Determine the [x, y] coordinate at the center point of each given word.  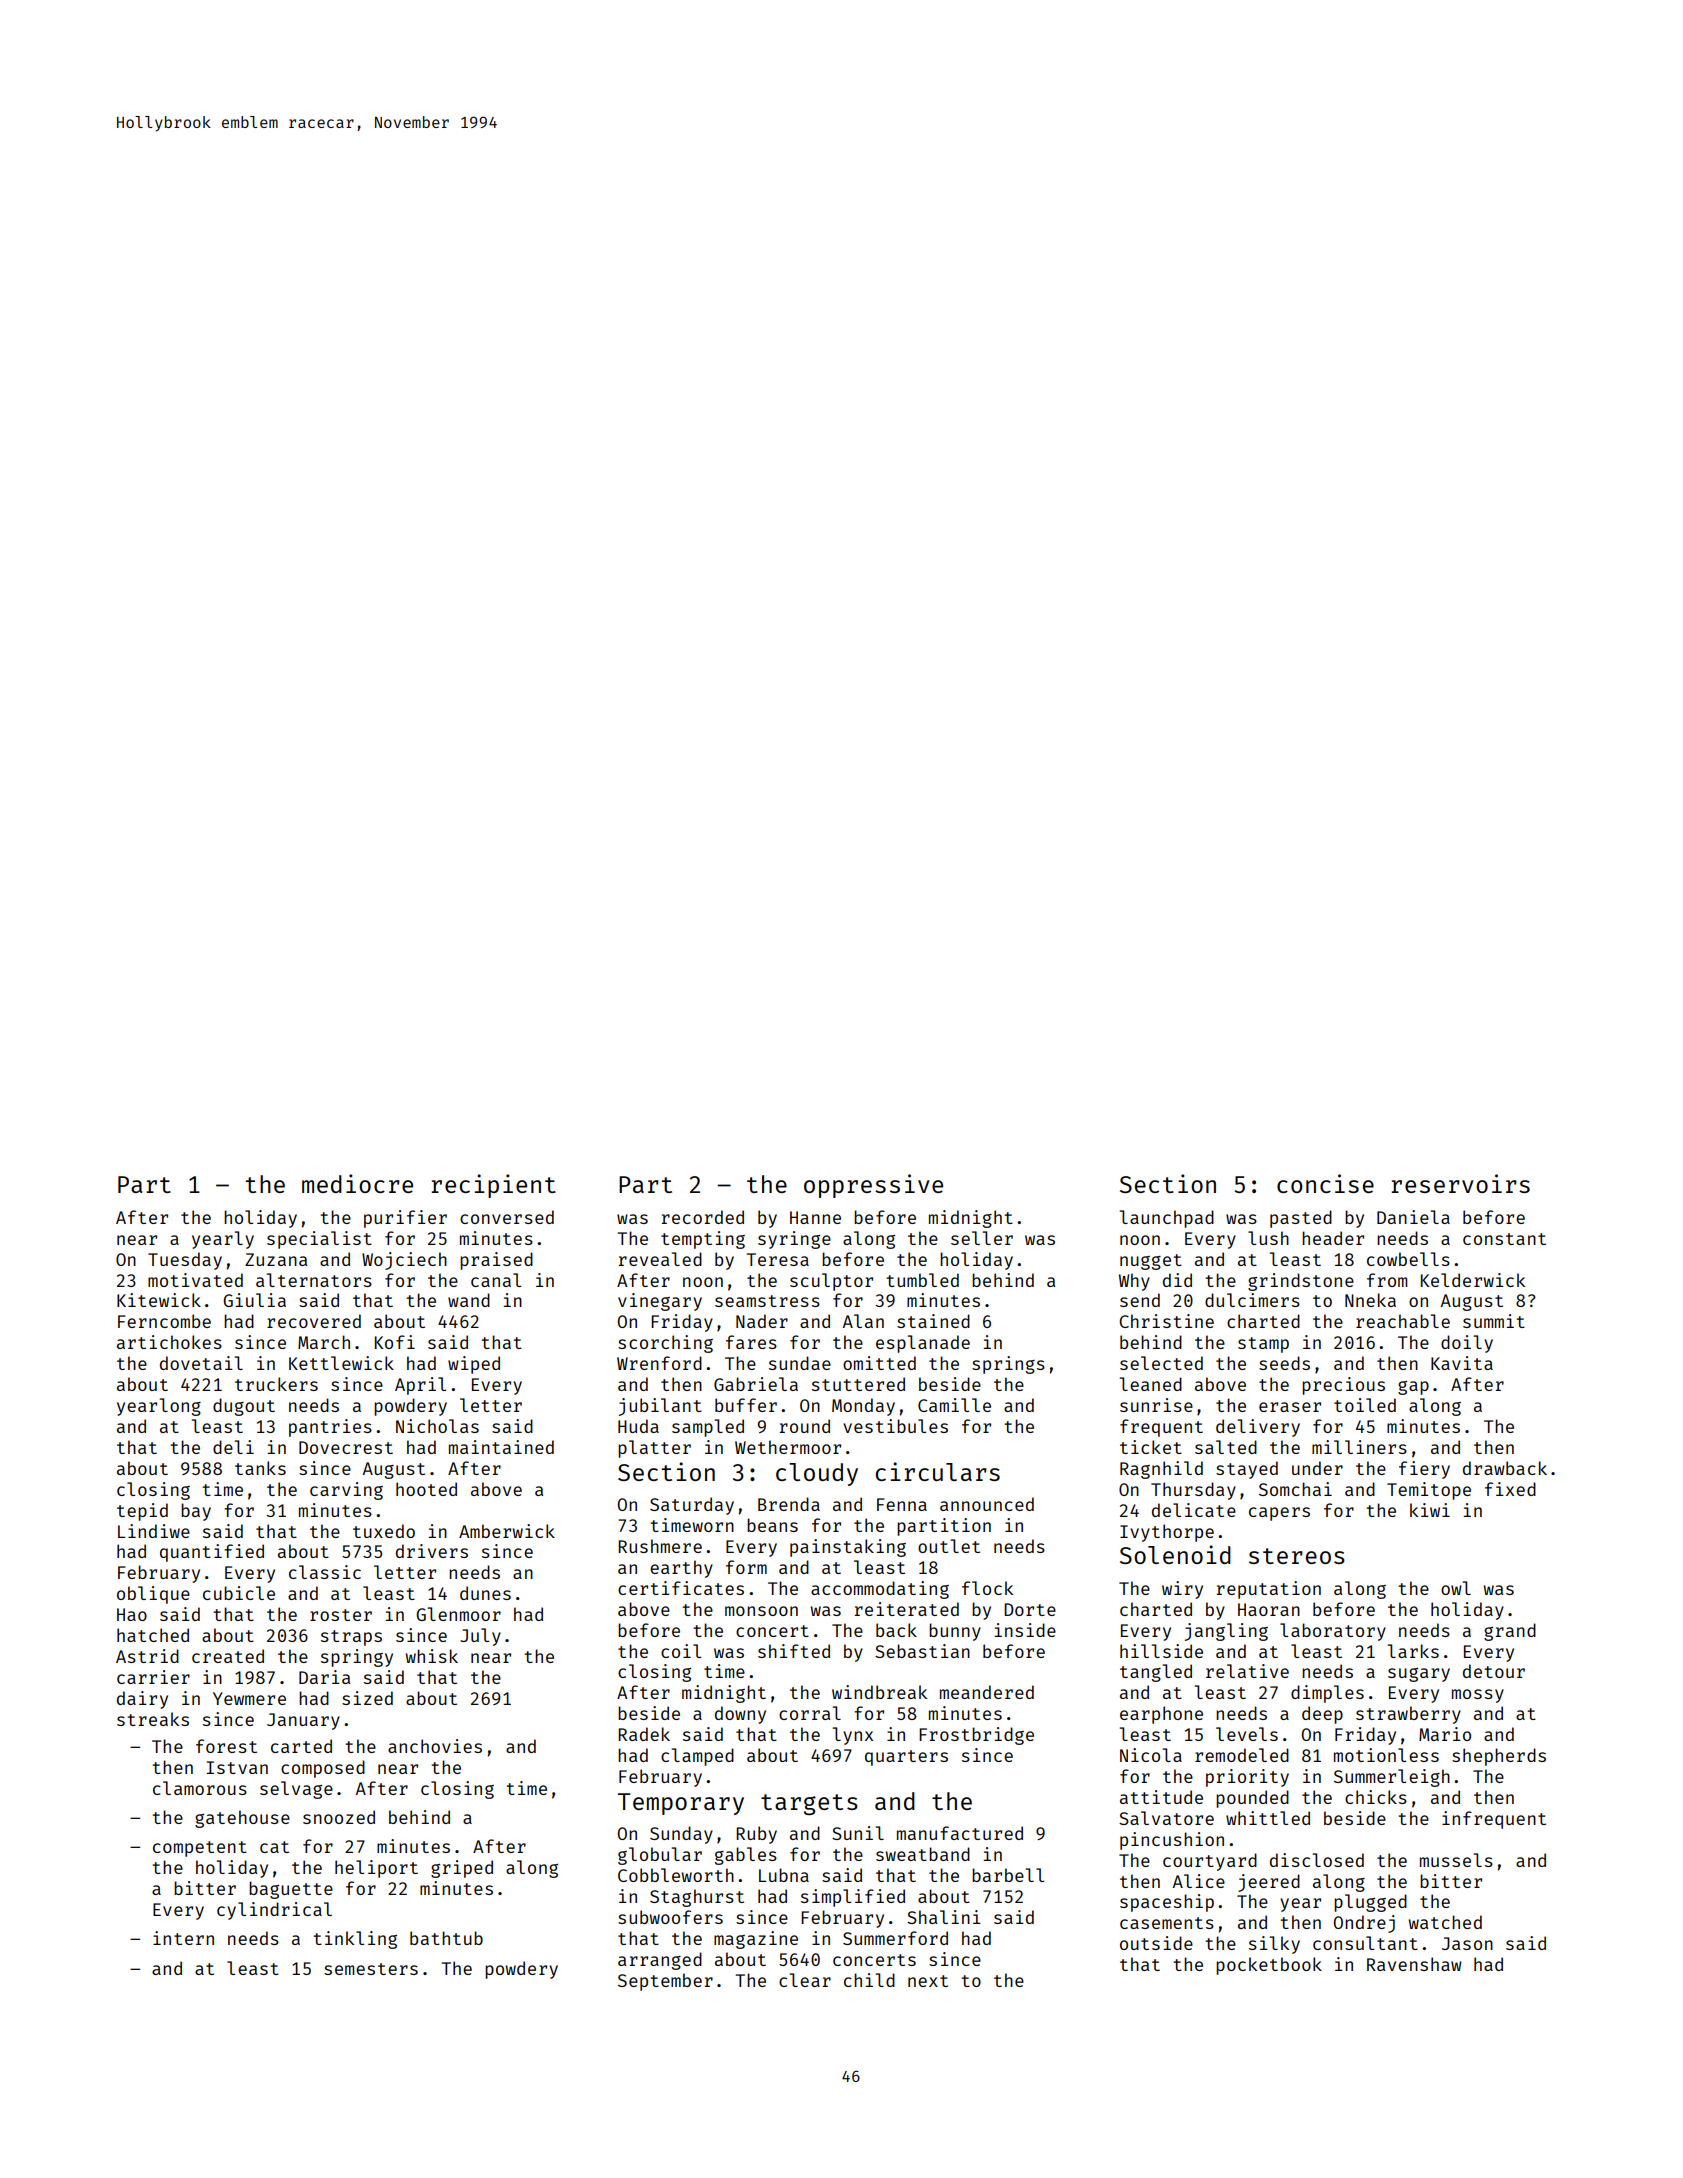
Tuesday [185, 1261]
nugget [1151, 1262]
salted [1226, 1447]
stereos [1297, 1556]
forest [226, 1746]
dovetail [201, 1363]
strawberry [1408, 1715]
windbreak [879, 1692]
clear [805, 1980]
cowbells [1408, 1259]
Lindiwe [154, 1531]
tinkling [355, 1940]
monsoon [761, 1611]
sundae [800, 1363]
